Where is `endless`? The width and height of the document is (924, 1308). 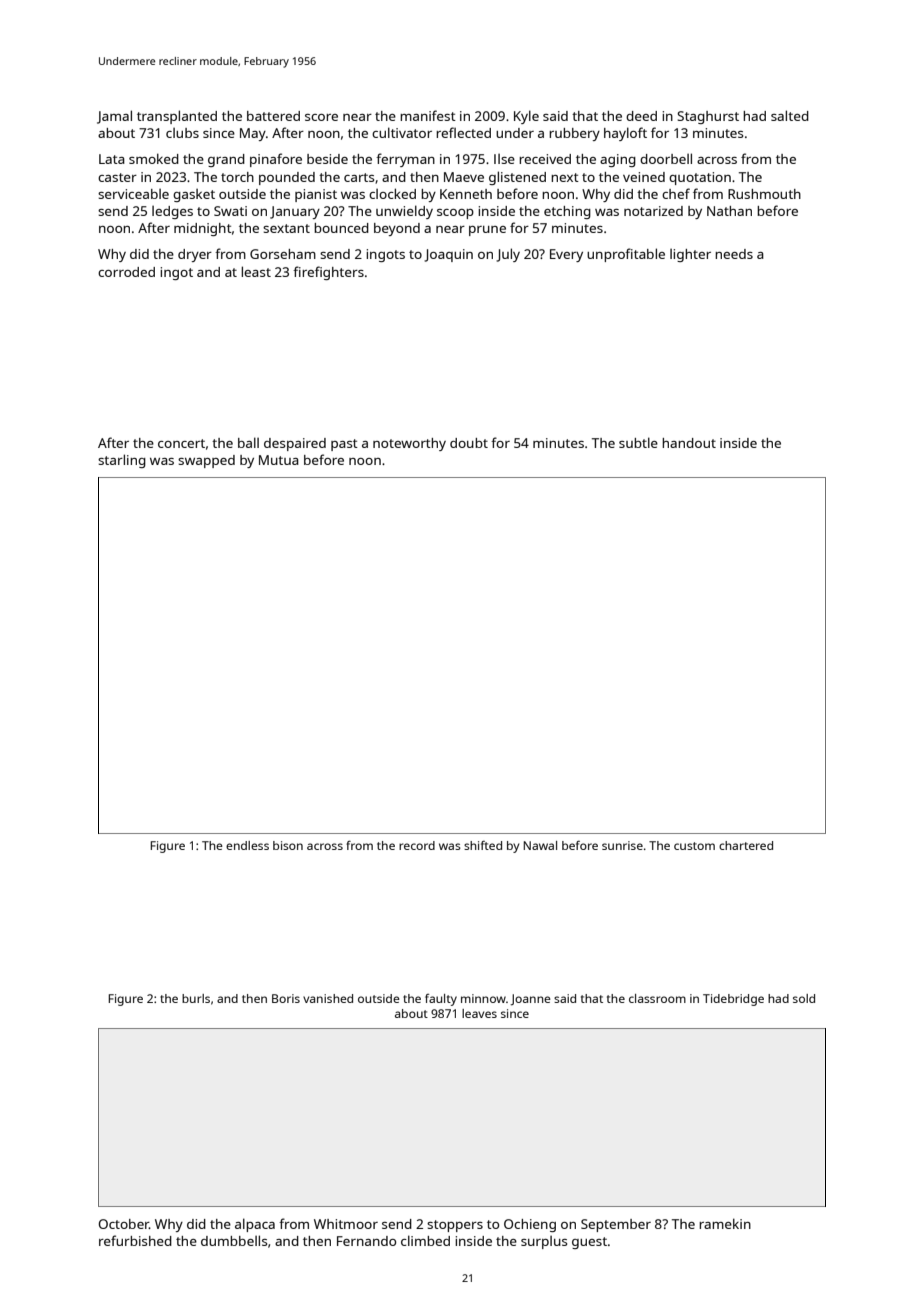
endless is located at coordinates (247, 845).
